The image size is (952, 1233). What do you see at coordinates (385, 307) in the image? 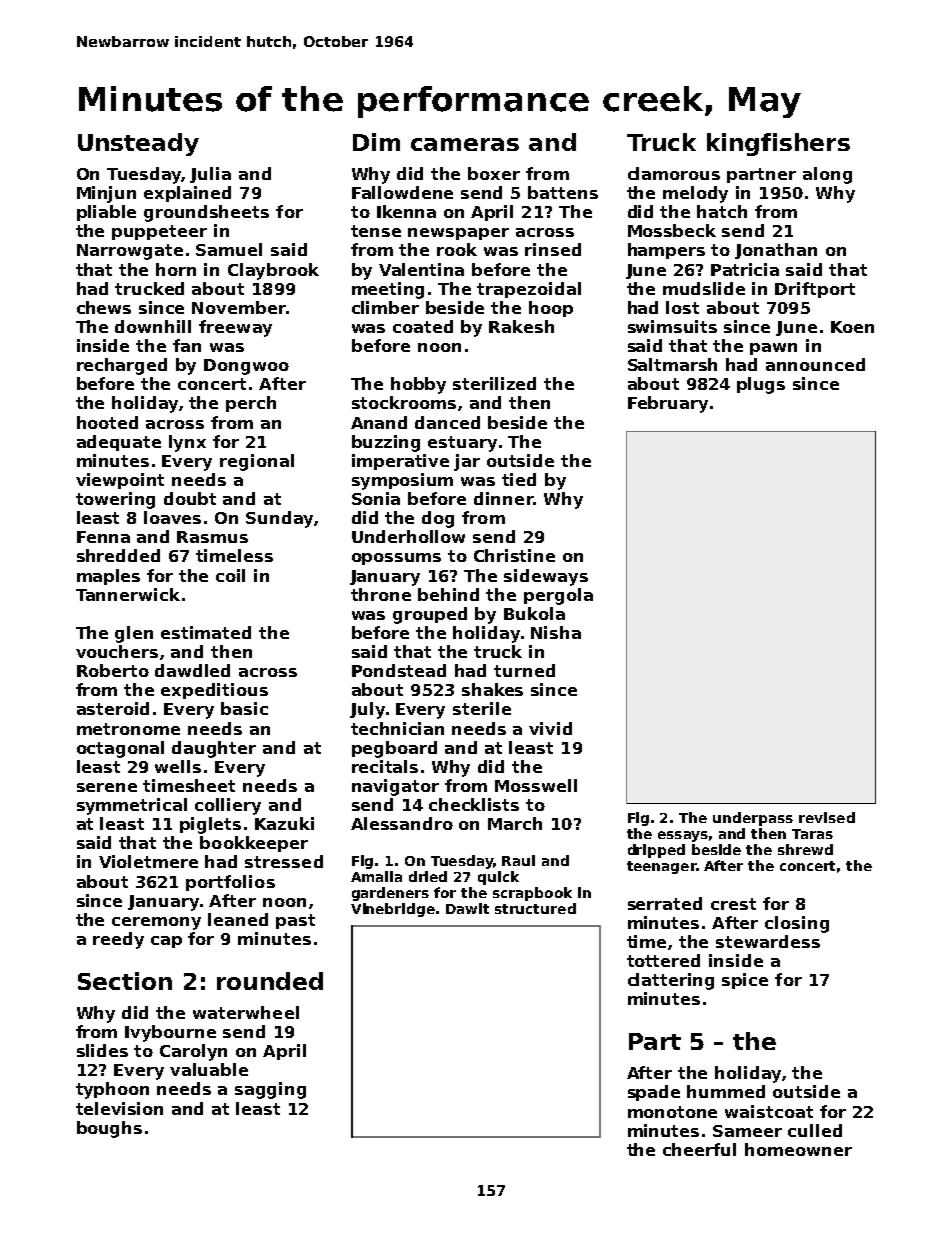
I see `climber` at bounding box center [385, 307].
